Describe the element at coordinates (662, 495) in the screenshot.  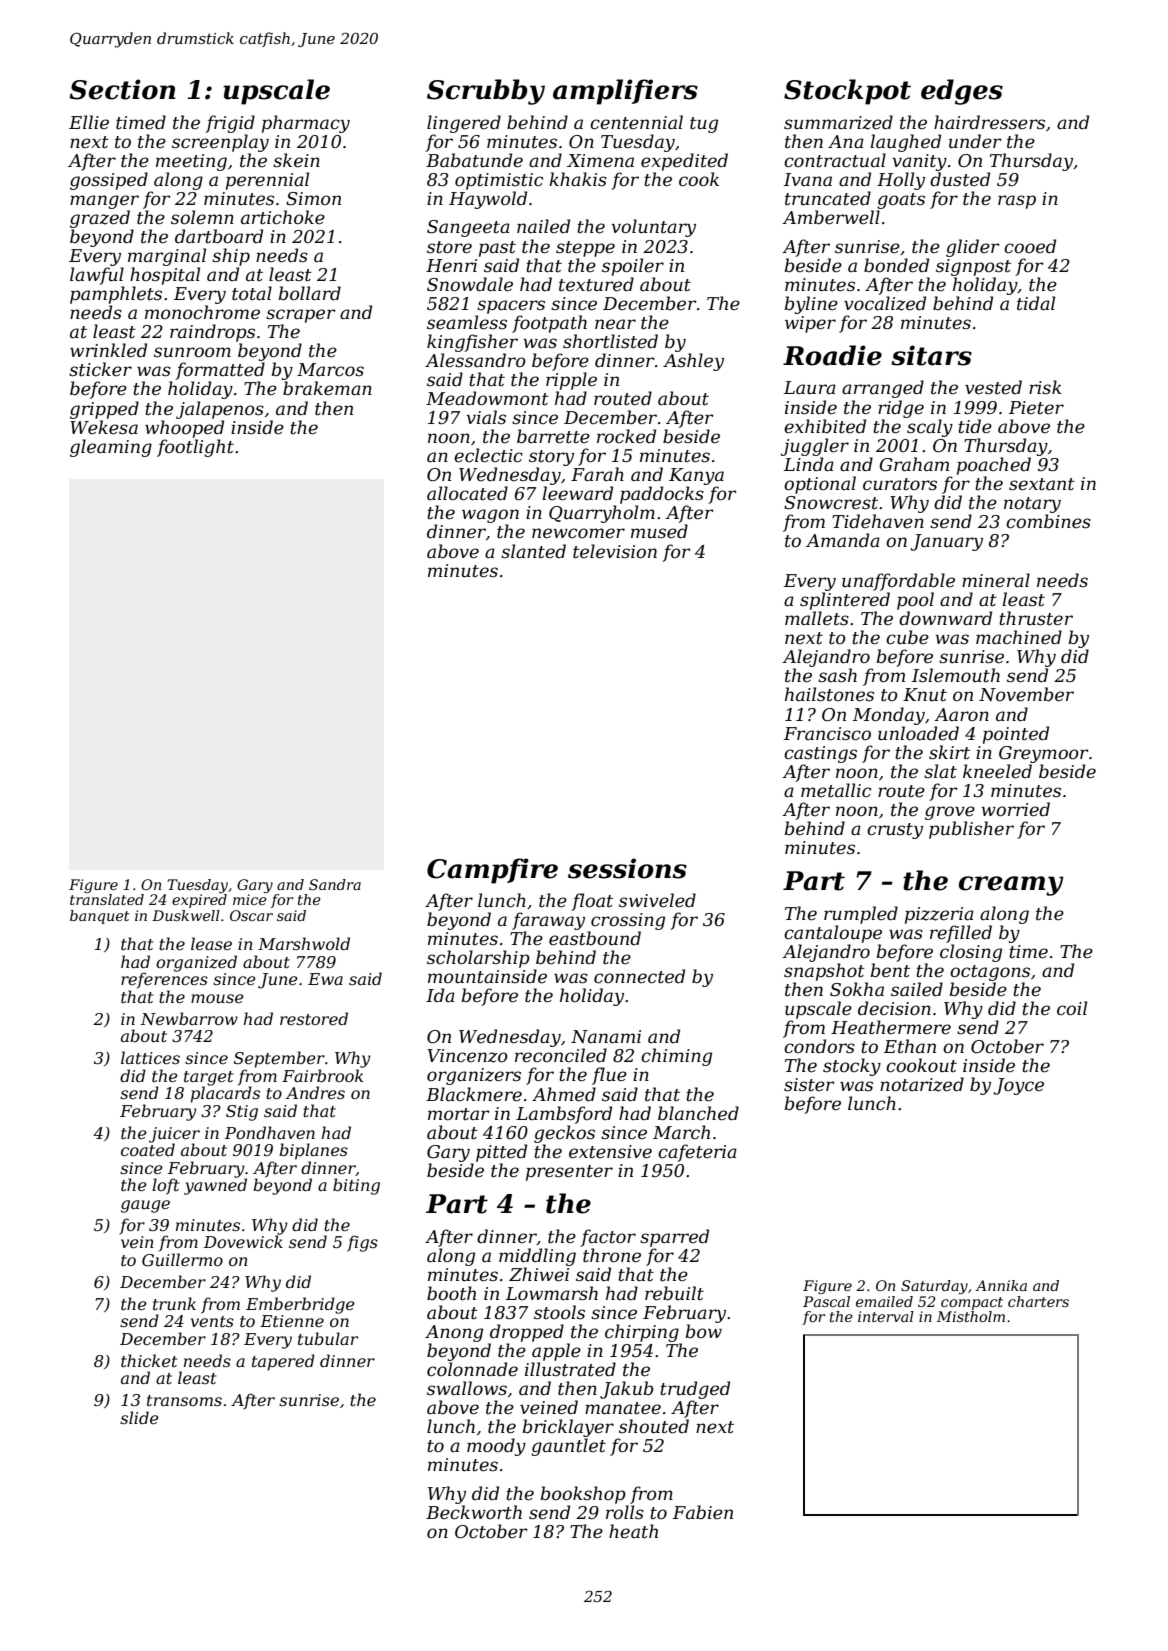
I see `paddocks` at that location.
